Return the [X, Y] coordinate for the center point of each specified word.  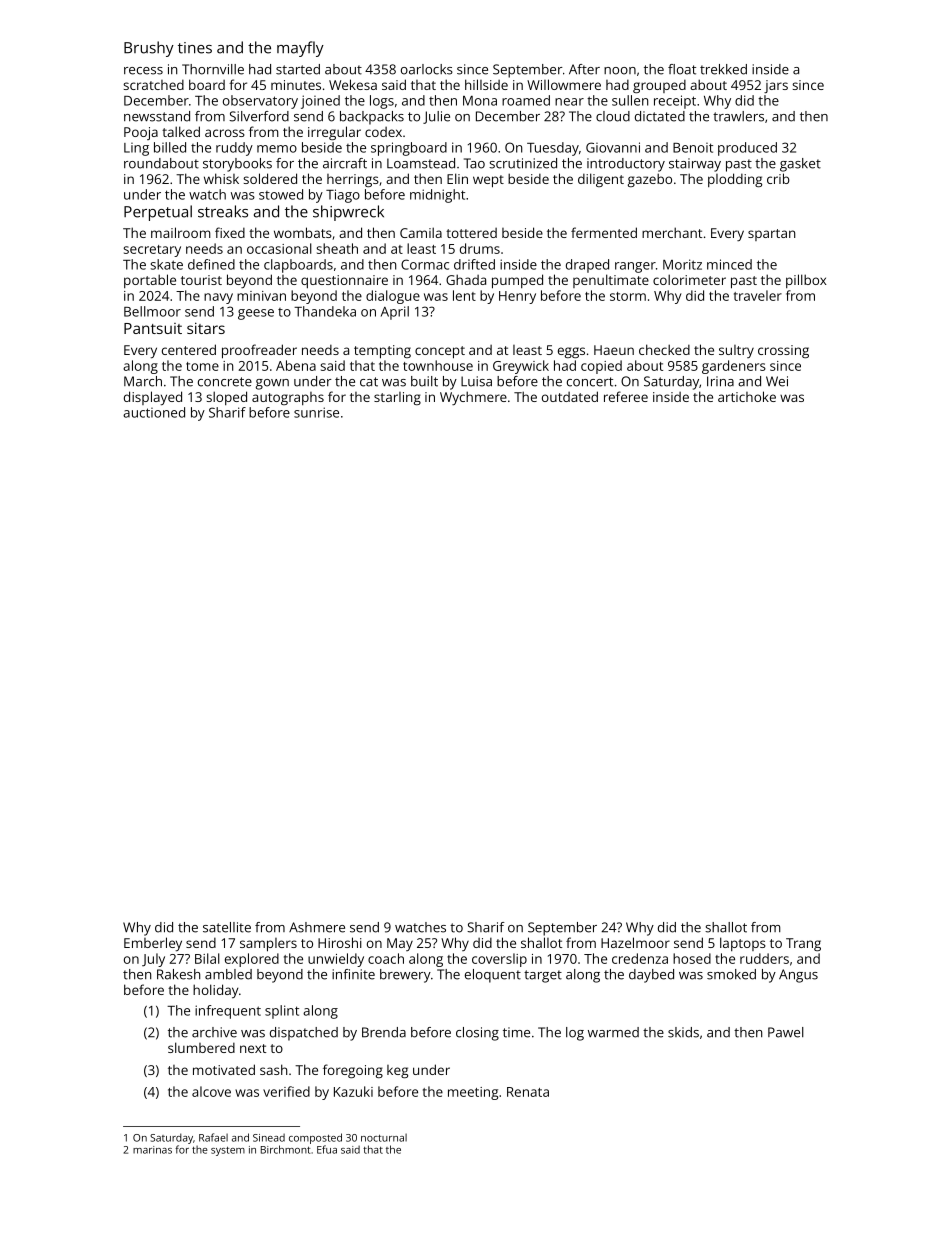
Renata [528, 1092]
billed [170, 147]
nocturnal [384, 1138]
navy [218, 298]
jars [776, 86]
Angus [798, 976]
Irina [720, 381]
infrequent [228, 1012]
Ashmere [317, 927]
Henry [517, 297]
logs [382, 102]
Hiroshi [340, 942]
